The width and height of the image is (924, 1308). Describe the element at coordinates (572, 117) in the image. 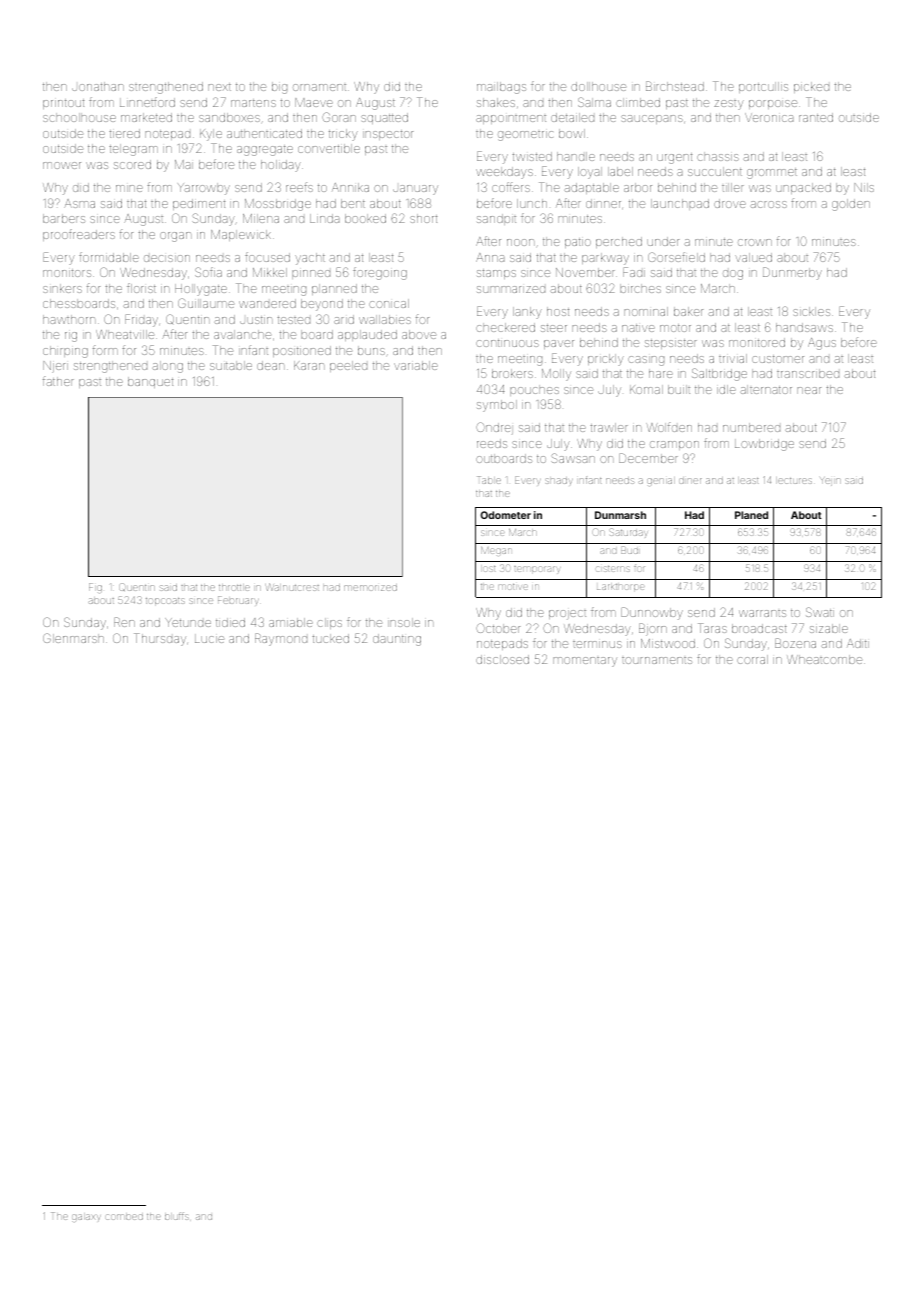

I see `detailed` at that location.
